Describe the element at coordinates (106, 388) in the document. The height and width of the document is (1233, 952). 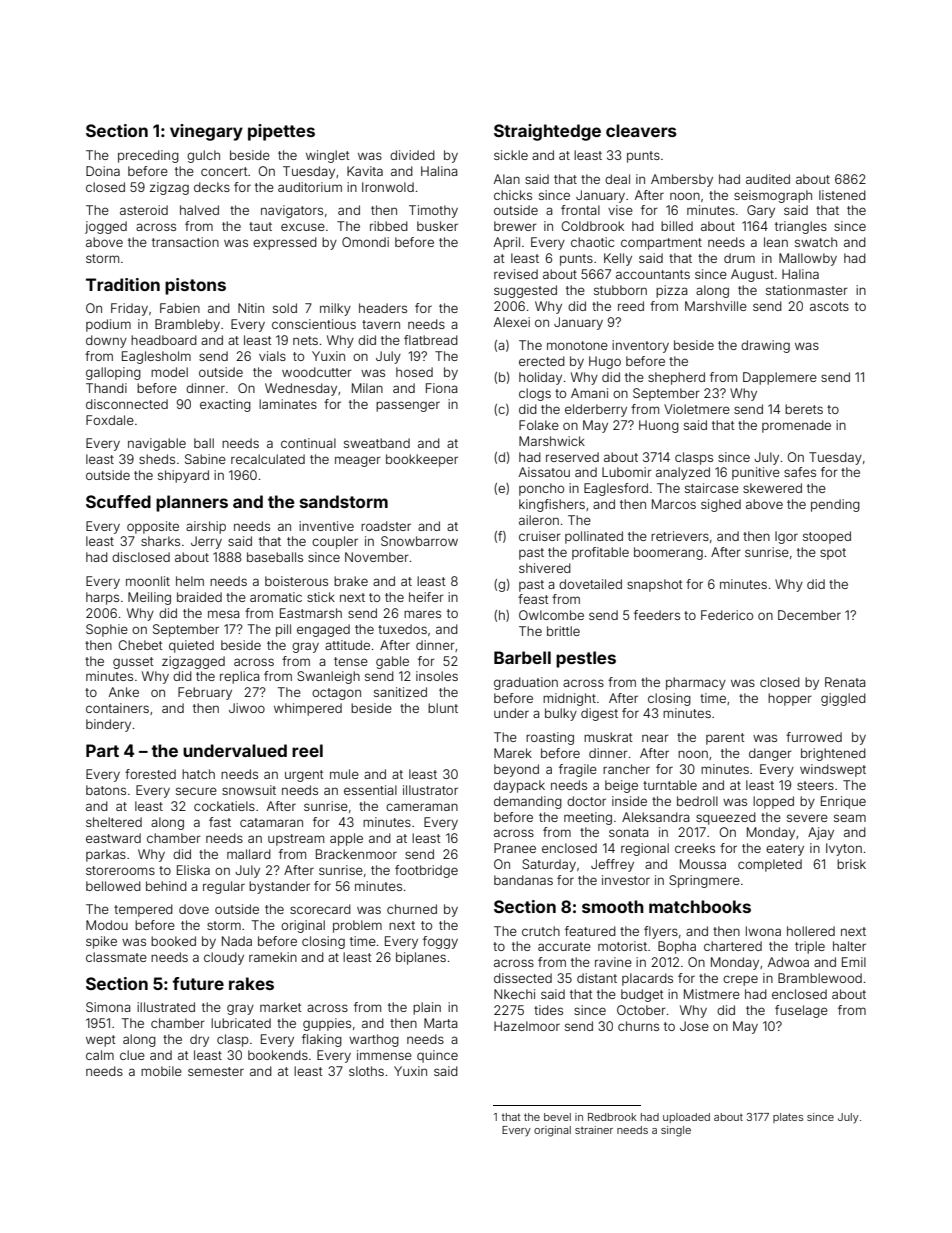
I see `Thandi` at that location.
